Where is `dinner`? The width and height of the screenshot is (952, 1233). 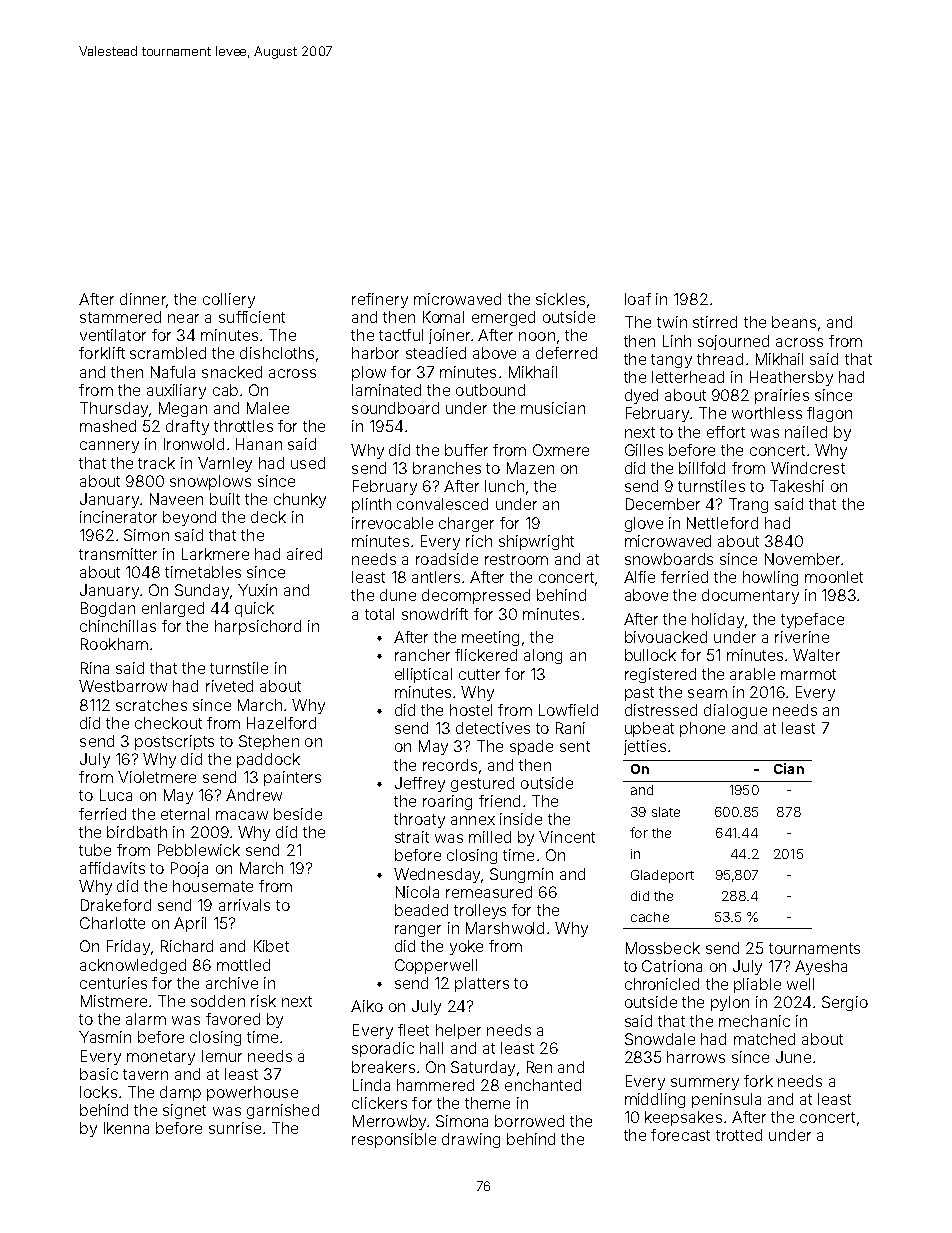 dinner is located at coordinates (143, 299).
